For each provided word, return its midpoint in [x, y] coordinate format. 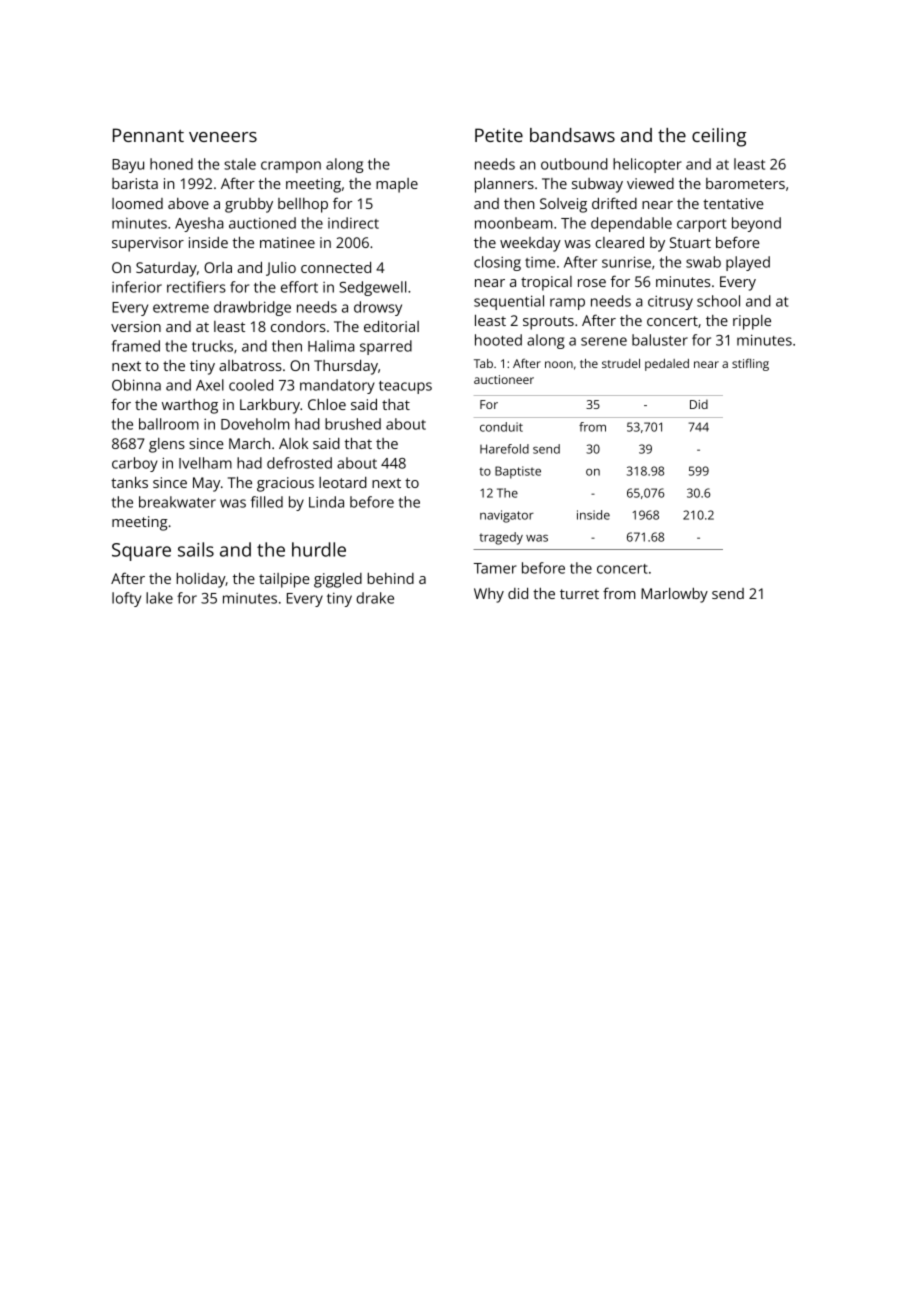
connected [336, 267]
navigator [507, 516]
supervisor [148, 244]
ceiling [719, 137]
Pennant [148, 135]
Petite [499, 135]
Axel [210, 385]
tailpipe [284, 580]
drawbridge [252, 308]
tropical [546, 283]
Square [141, 552]
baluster [660, 340]
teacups [405, 387]
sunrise [626, 262]
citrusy [670, 302]
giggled [338, 580]
